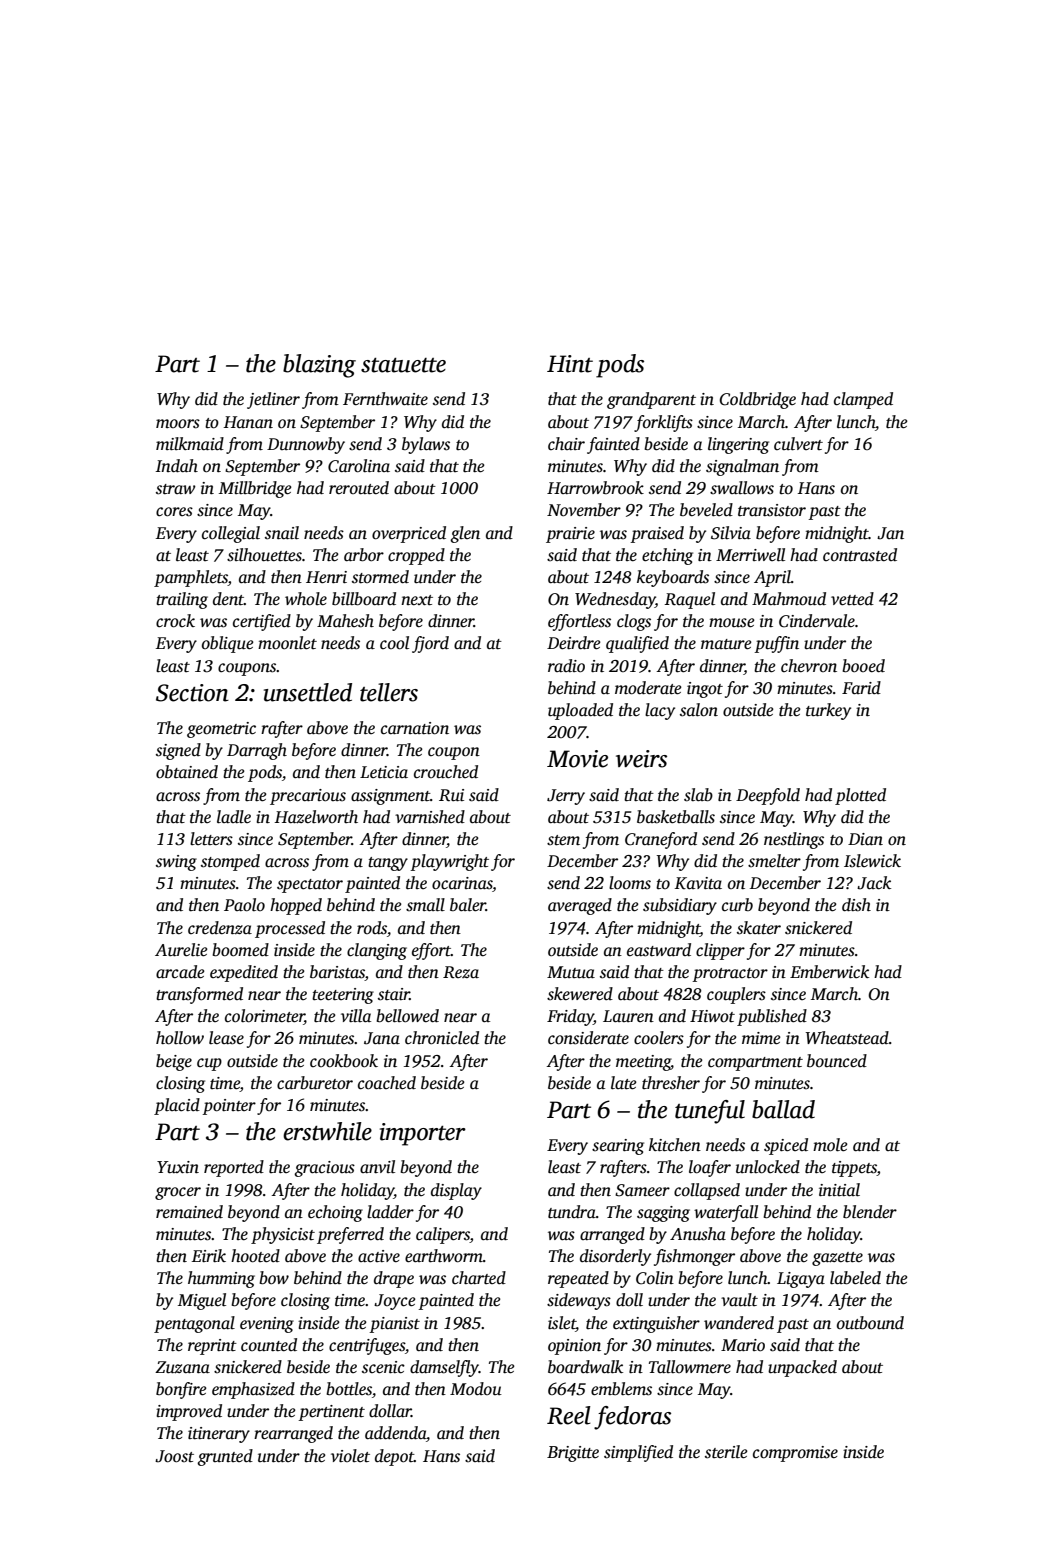  I want to click on blazing, so click(319, 366).
